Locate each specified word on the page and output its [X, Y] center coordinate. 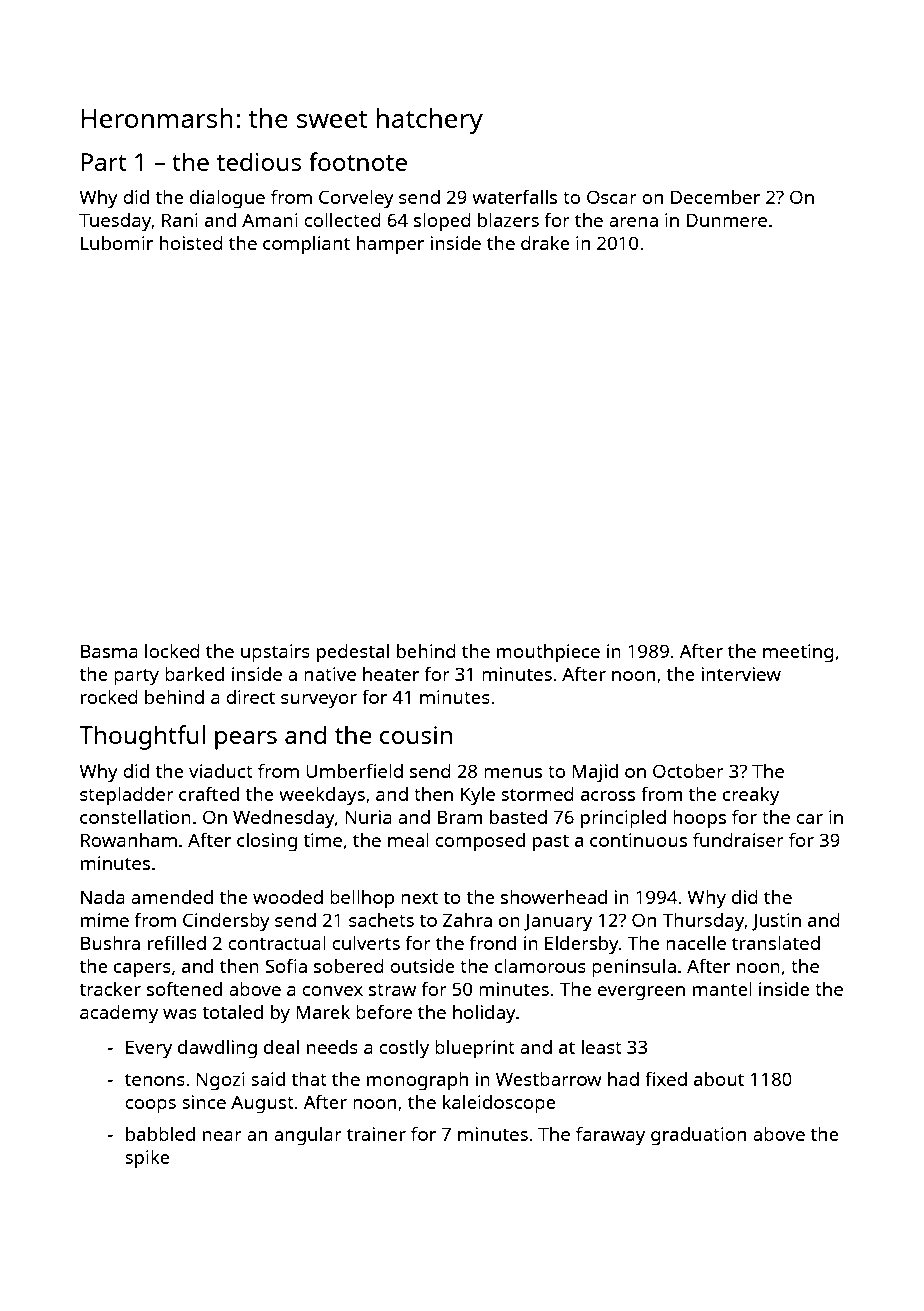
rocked [109, 697]
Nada [103, 897]
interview [741, 674]
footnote [358, 161]
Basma [109, 651]
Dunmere [726, 220]
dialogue [227, 199]
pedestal [353, 653]
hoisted [191, 243]
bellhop [362, 899]
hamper [390, 245]
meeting [798, 653]
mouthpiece [548, 653]
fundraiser [738, 839]
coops [150, 1106]
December [715, 197]
